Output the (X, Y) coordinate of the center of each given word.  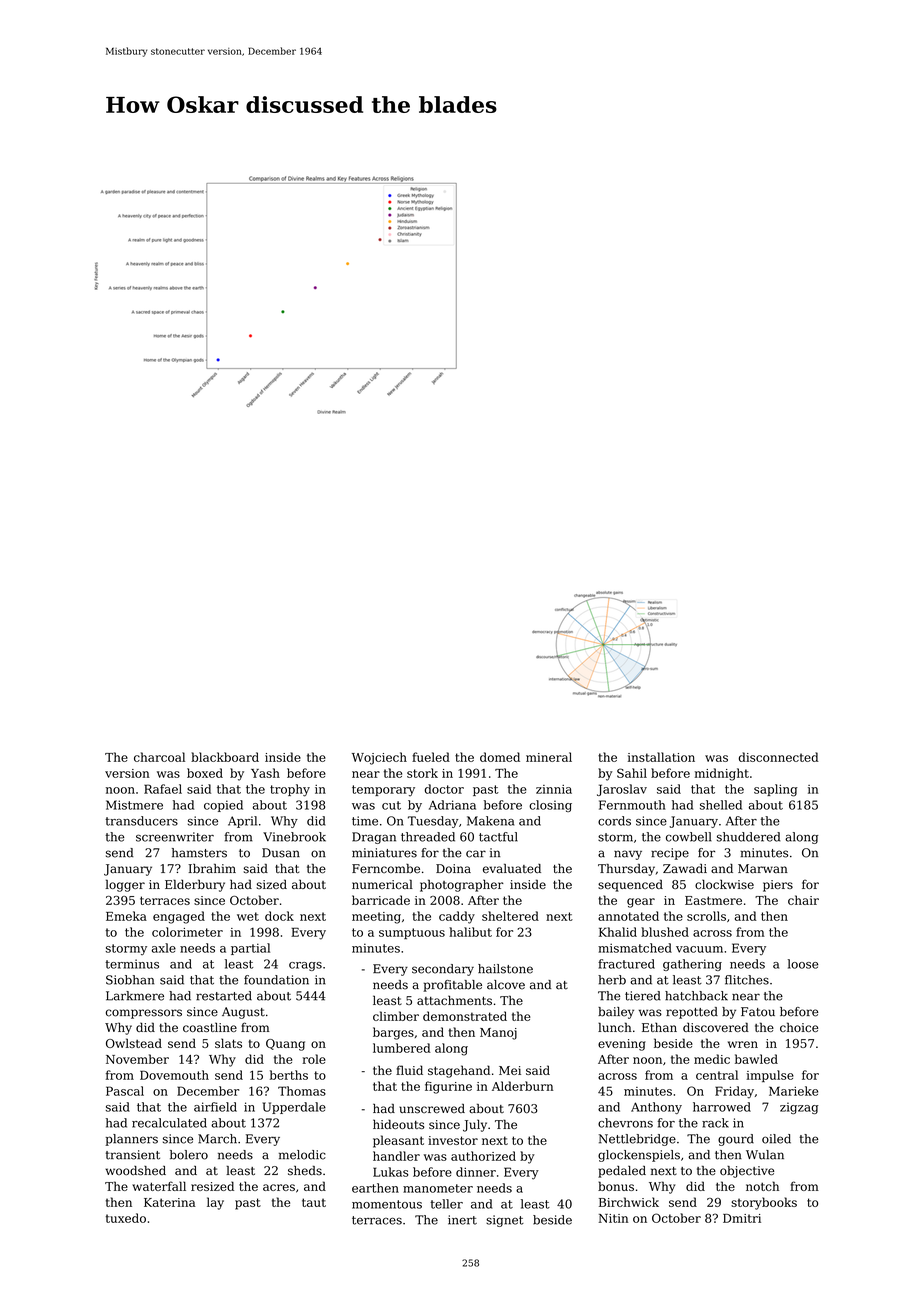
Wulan (765, 1155)
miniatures (384, 853)
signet (505, 1221)
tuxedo (126, 1218)
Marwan (763, 869)
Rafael (163, 789)
